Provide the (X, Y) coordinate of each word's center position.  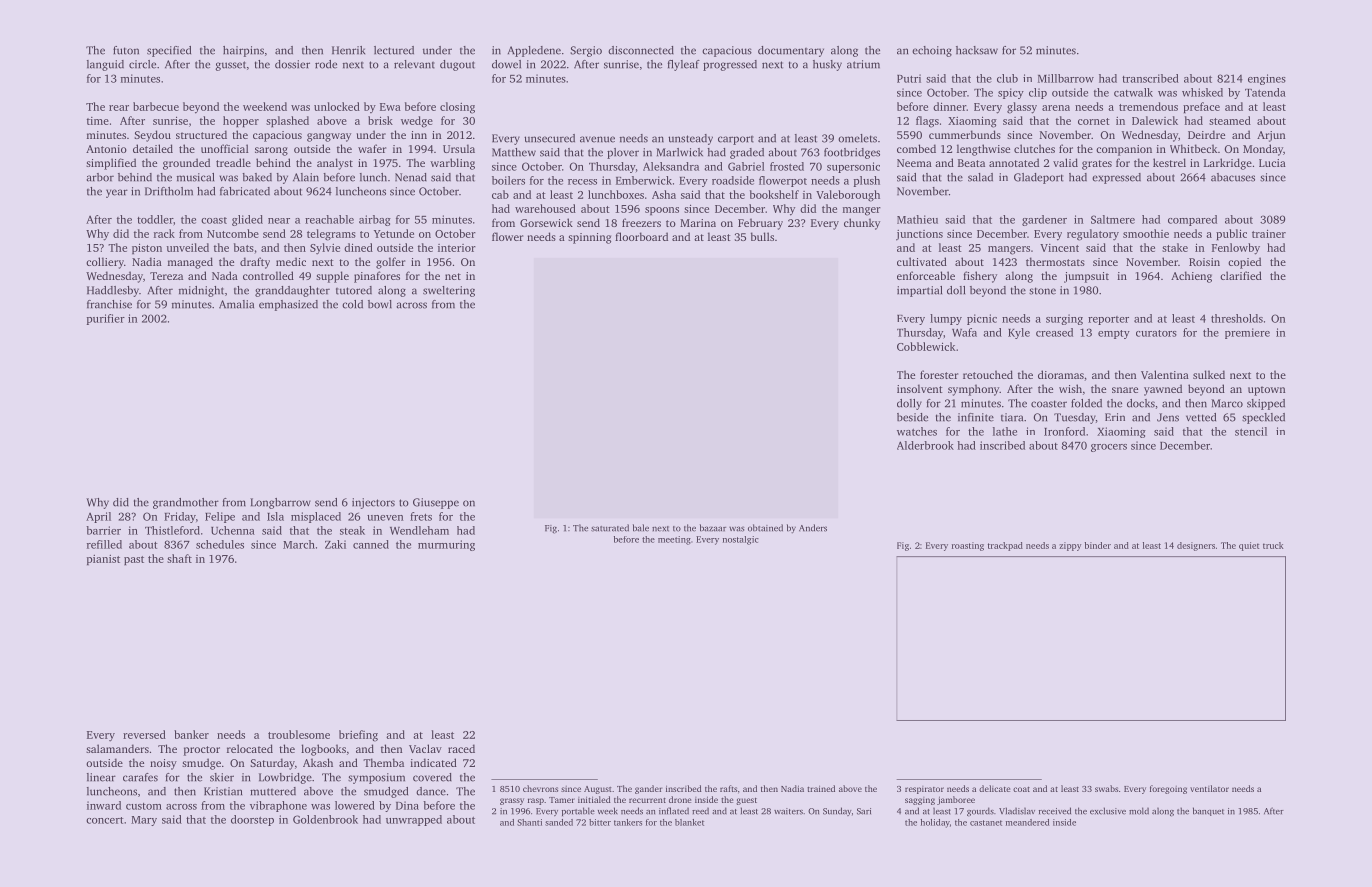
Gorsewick (546, 222)
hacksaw (977, 50)
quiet (1249, 546)
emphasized (288, 305)
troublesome (299, 734)
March (299, 544)
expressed (1116, 178)
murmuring (446, 545)
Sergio (586, 51)
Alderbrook (925, 445)
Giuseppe (436, 503)
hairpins (243, 51)
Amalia (236, 304)
